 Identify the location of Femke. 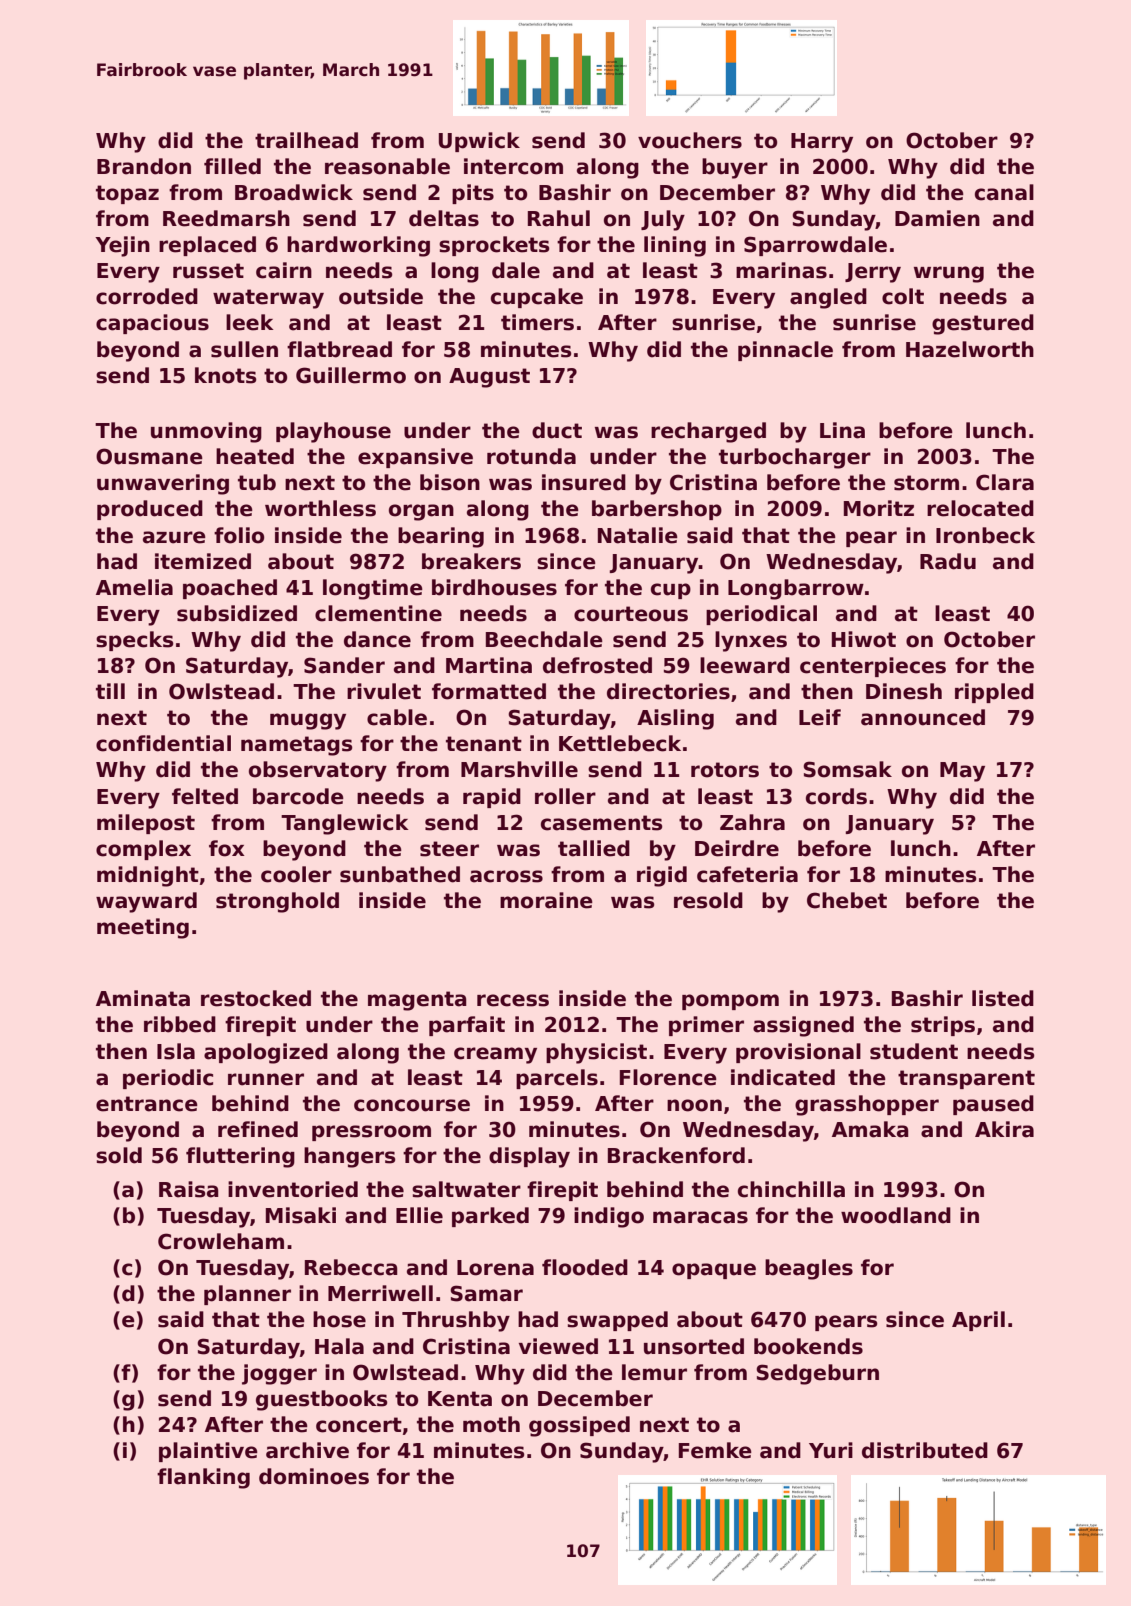
(715, 1450).
